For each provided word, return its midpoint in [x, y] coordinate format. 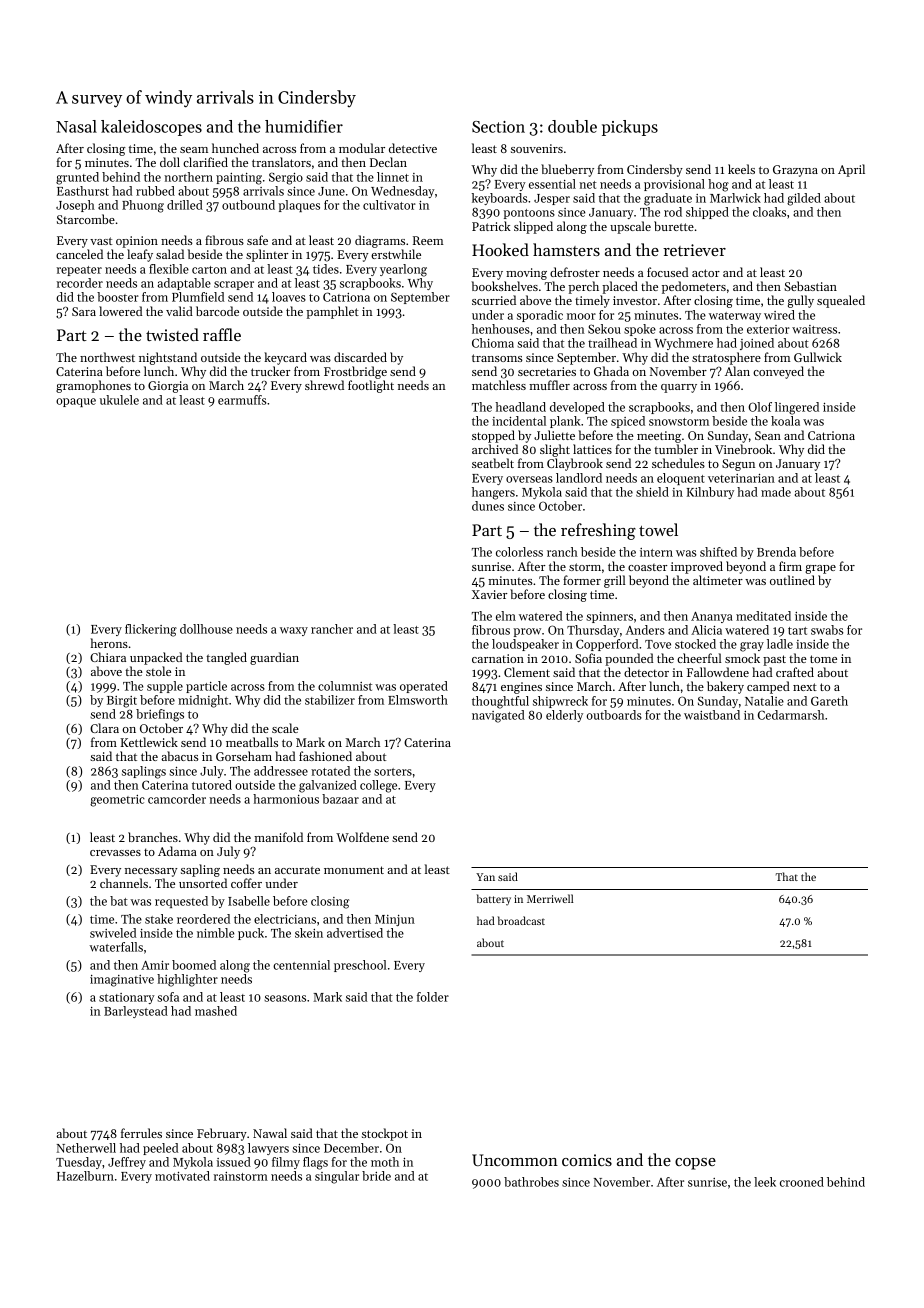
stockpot [385, 1134]
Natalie [764, 701]
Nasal [76, 126]
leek [765, 1182]
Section [498, 127]
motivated [182, 1176]
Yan [485, 877]
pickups [630, 128]
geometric [117, 801]
